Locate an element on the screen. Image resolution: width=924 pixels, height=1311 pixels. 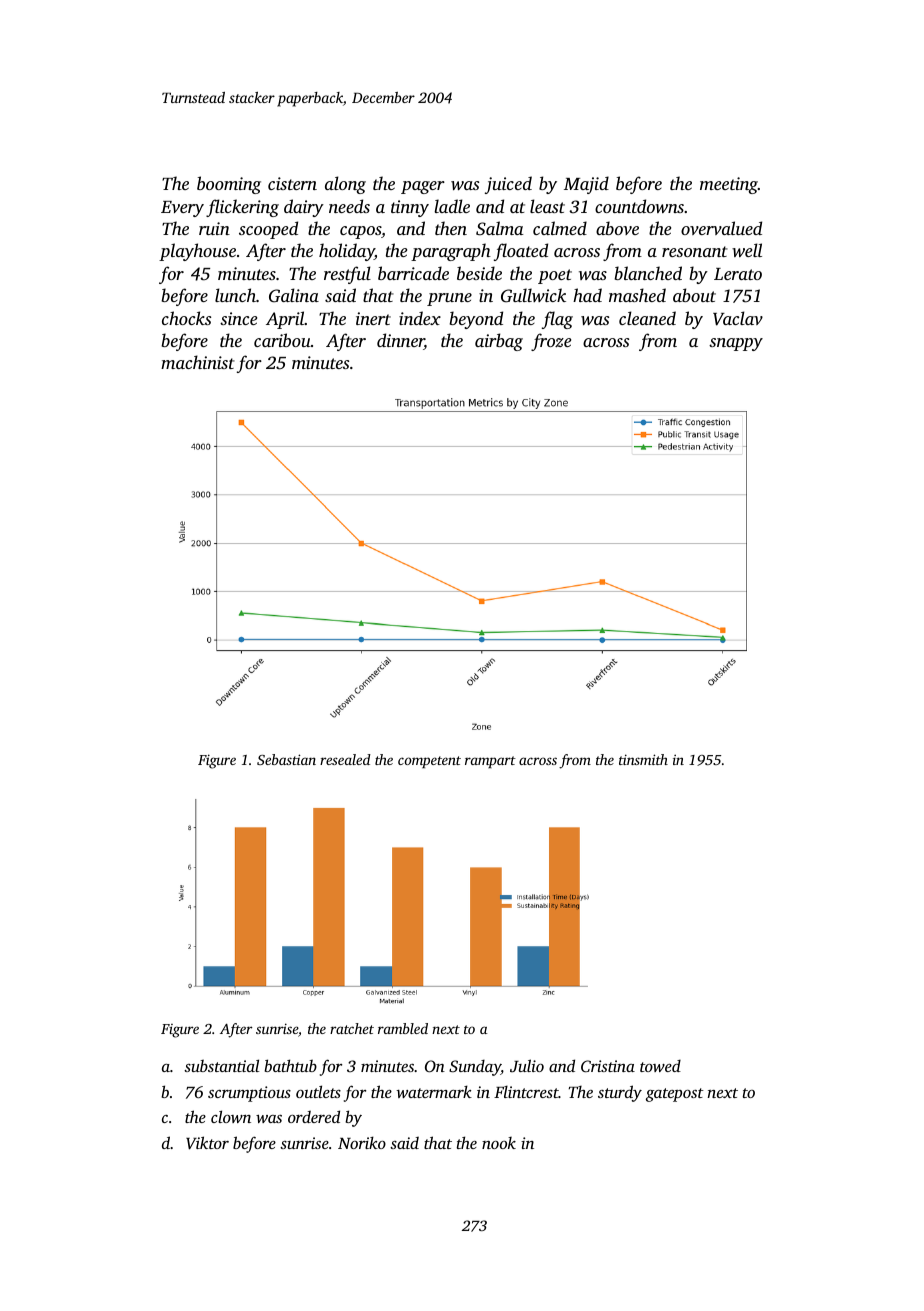
Flintcrest is located at coordinates (526, 1092).
